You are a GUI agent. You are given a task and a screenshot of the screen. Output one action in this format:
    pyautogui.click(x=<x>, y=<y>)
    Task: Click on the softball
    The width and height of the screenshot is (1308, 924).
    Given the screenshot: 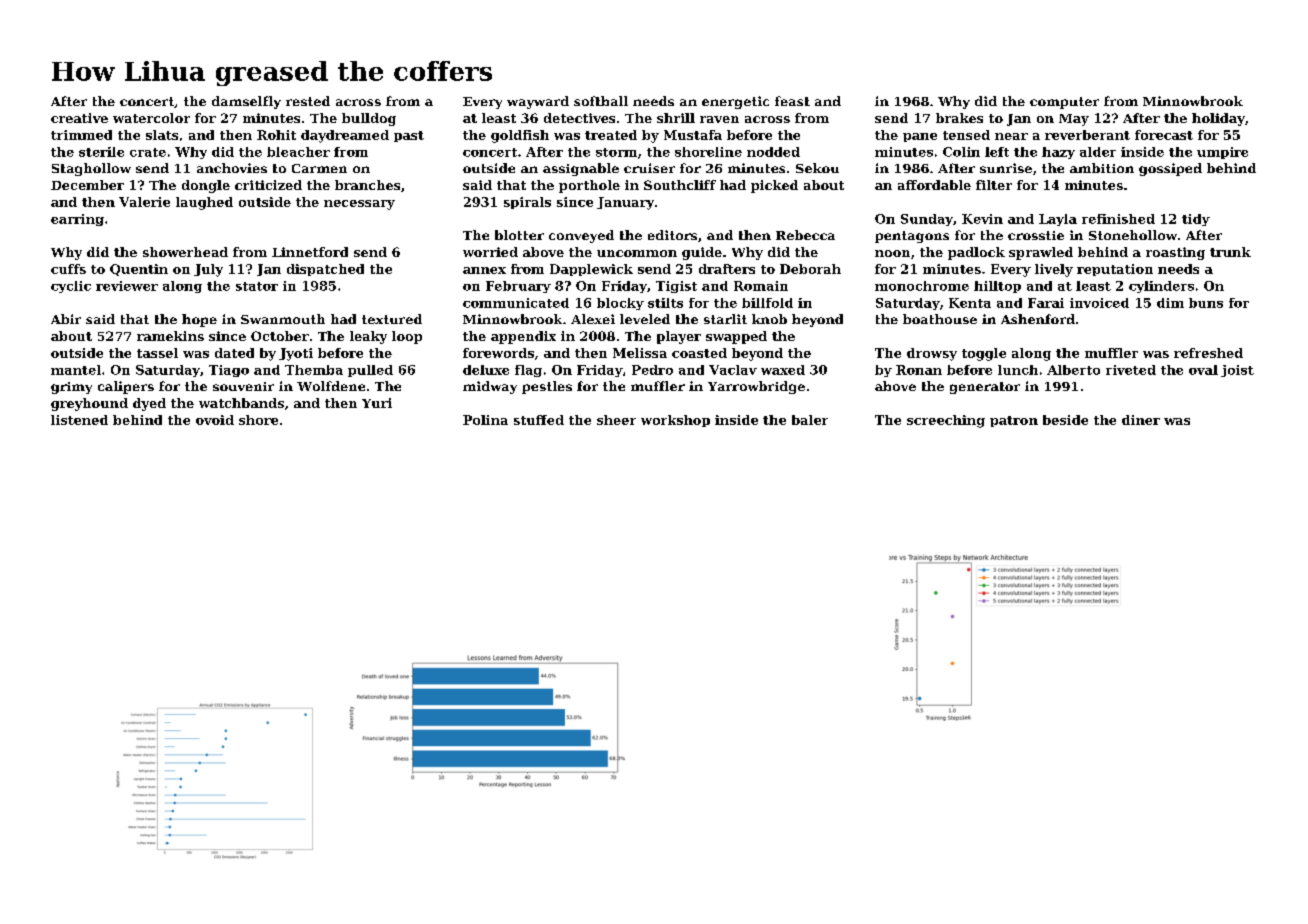 What is the action you would take?
    pyautogui.click(x=601, y=101)
